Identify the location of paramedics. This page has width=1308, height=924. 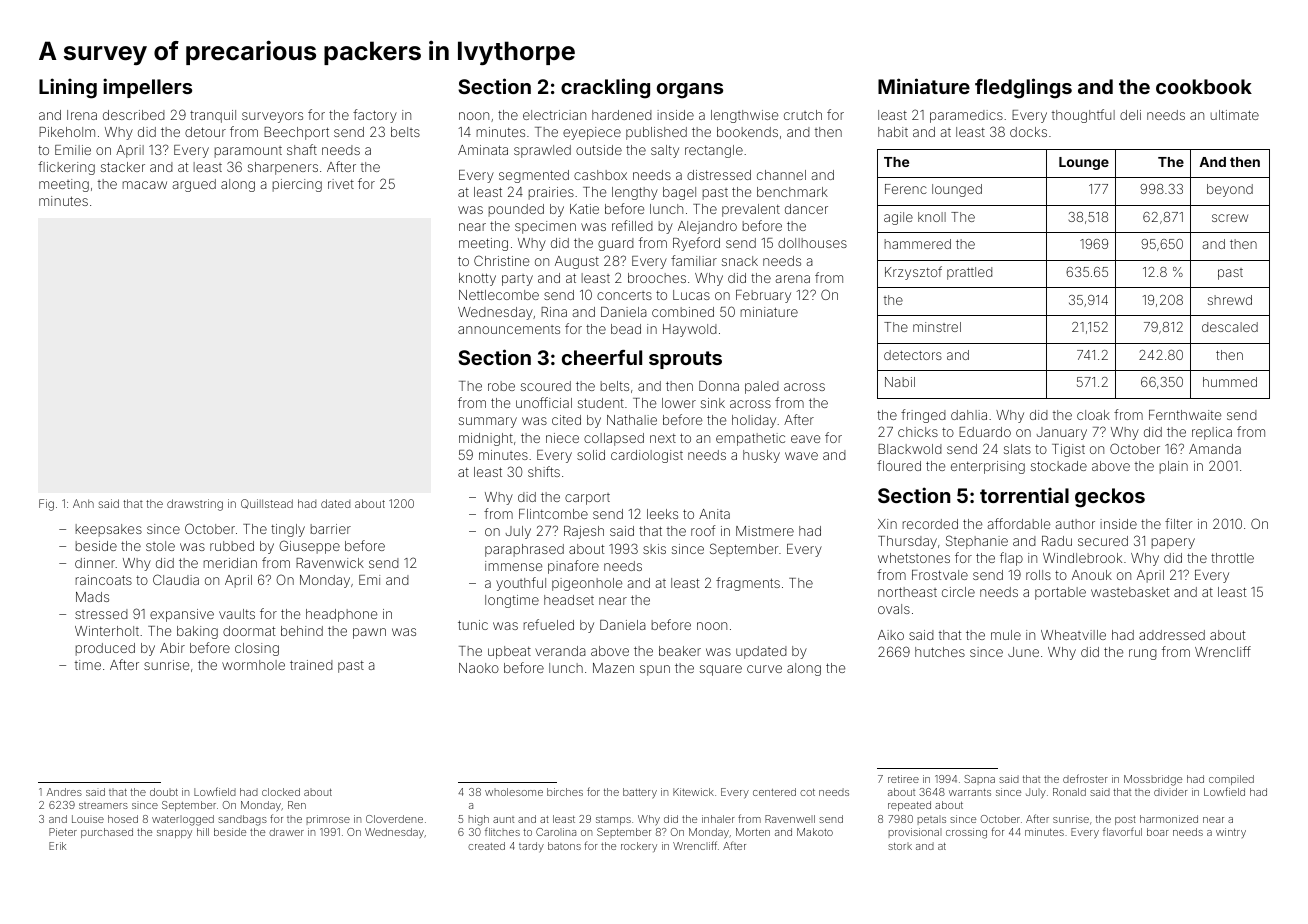
(966, 116).
